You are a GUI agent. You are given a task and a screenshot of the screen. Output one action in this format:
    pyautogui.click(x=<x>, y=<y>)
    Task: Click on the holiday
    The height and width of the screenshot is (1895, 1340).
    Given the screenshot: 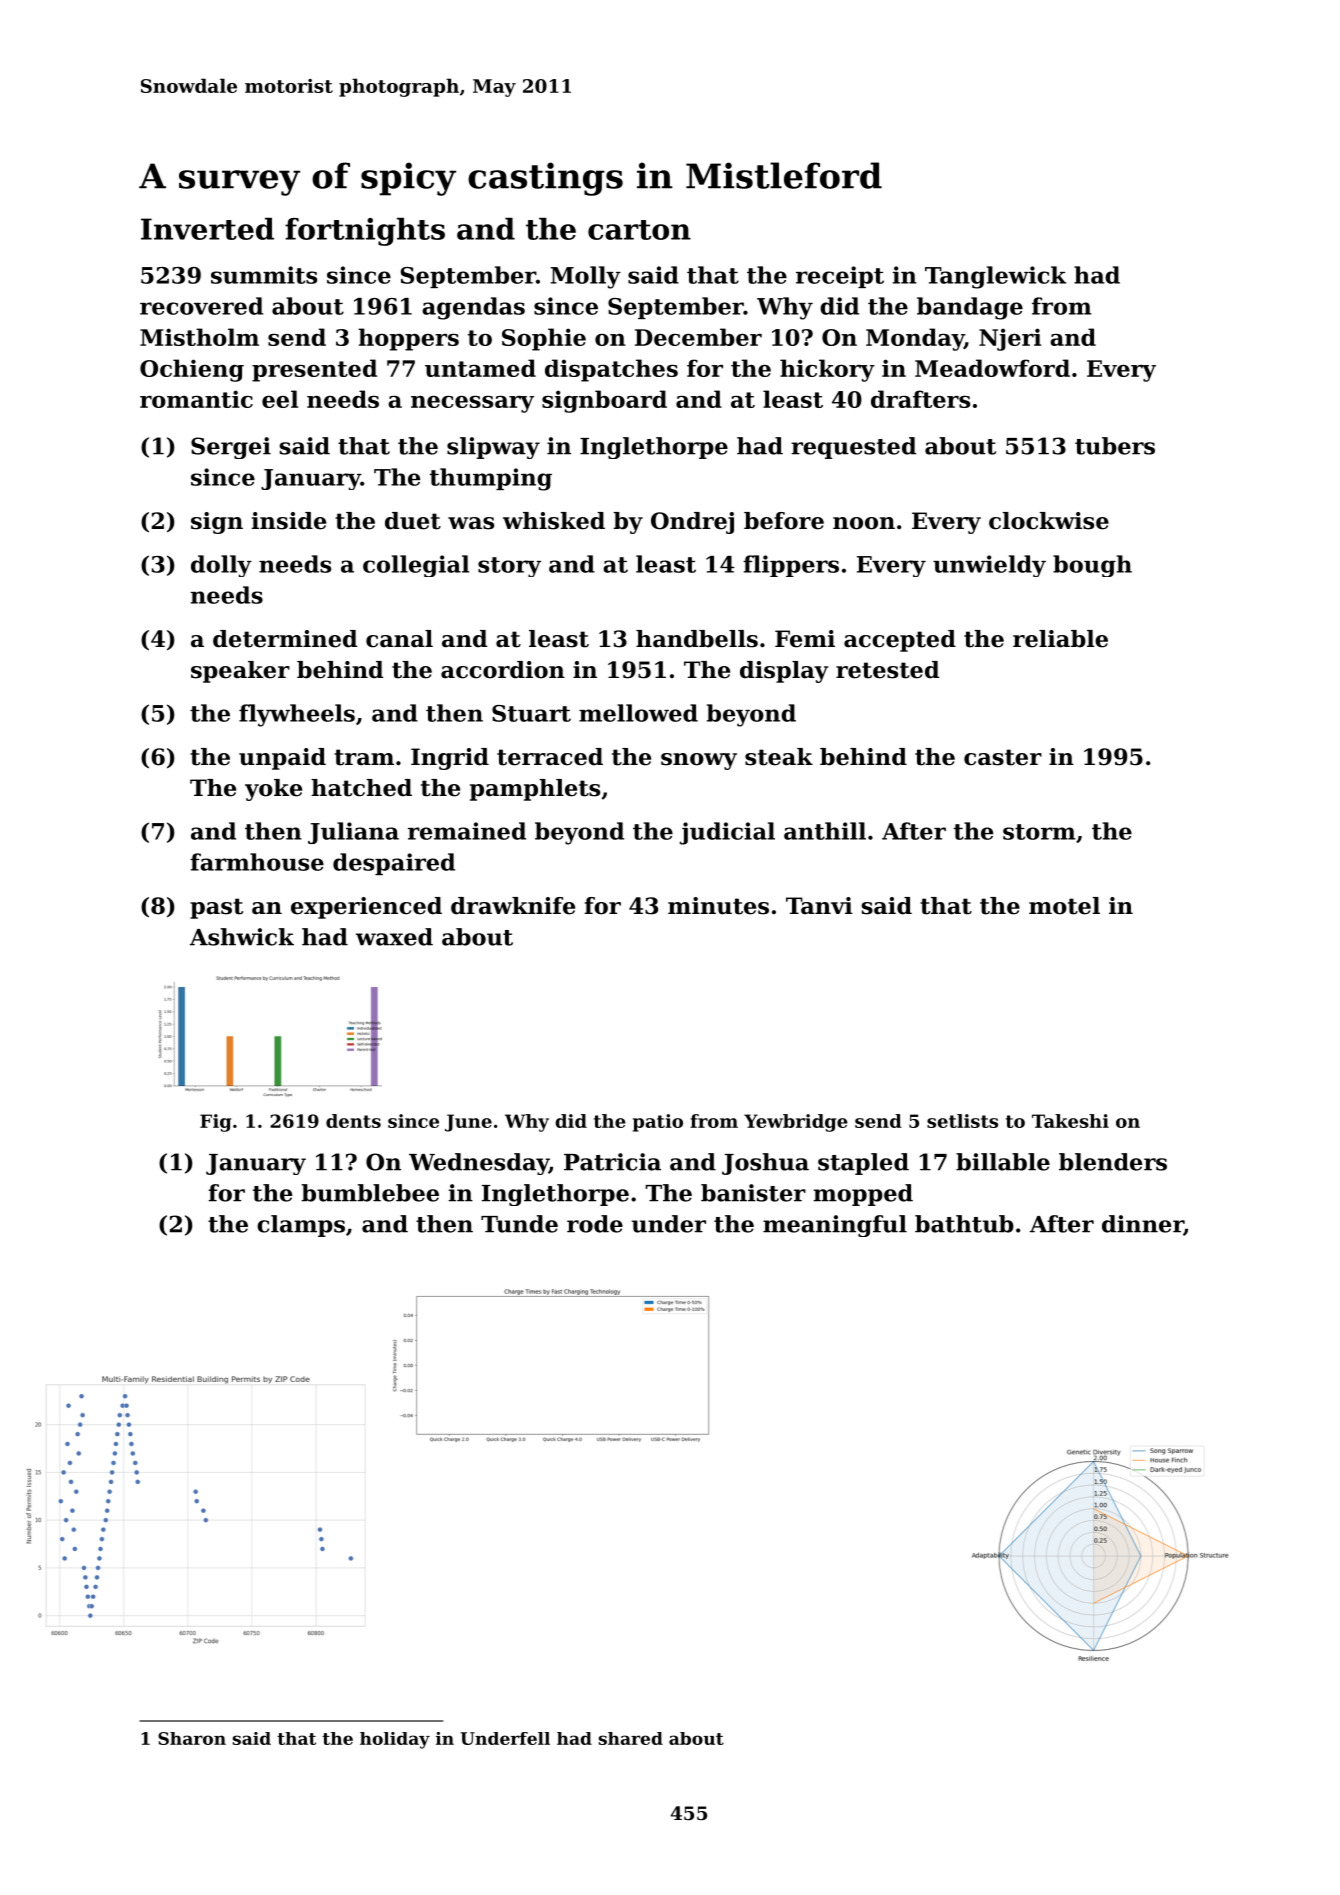 What is the action you would take?
    pyautogui.click(x=395, y=1740)
